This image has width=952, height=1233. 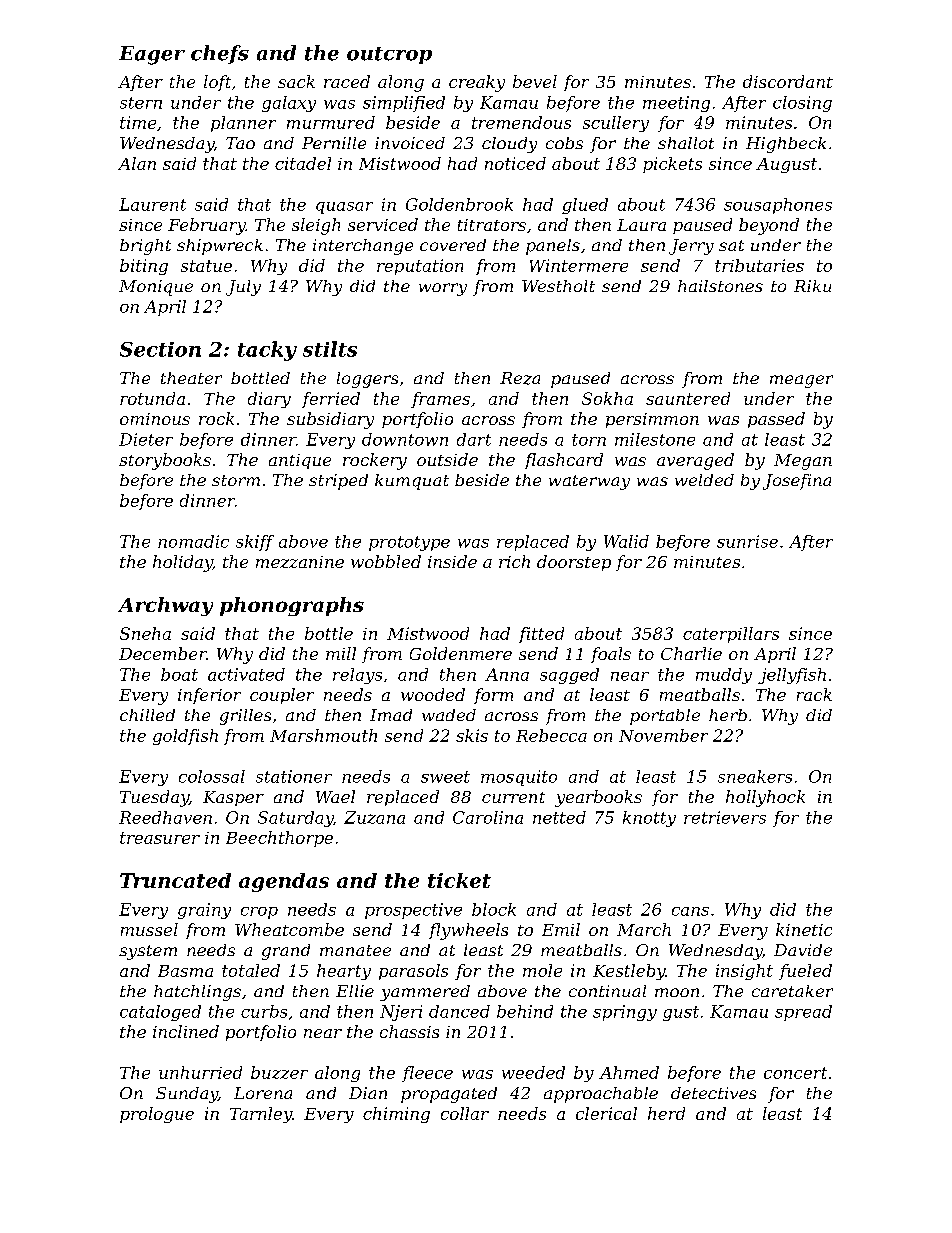 What do you see at coordinates (452, 561) in the image?
I see `inside` at bounding box center [452, 561].
